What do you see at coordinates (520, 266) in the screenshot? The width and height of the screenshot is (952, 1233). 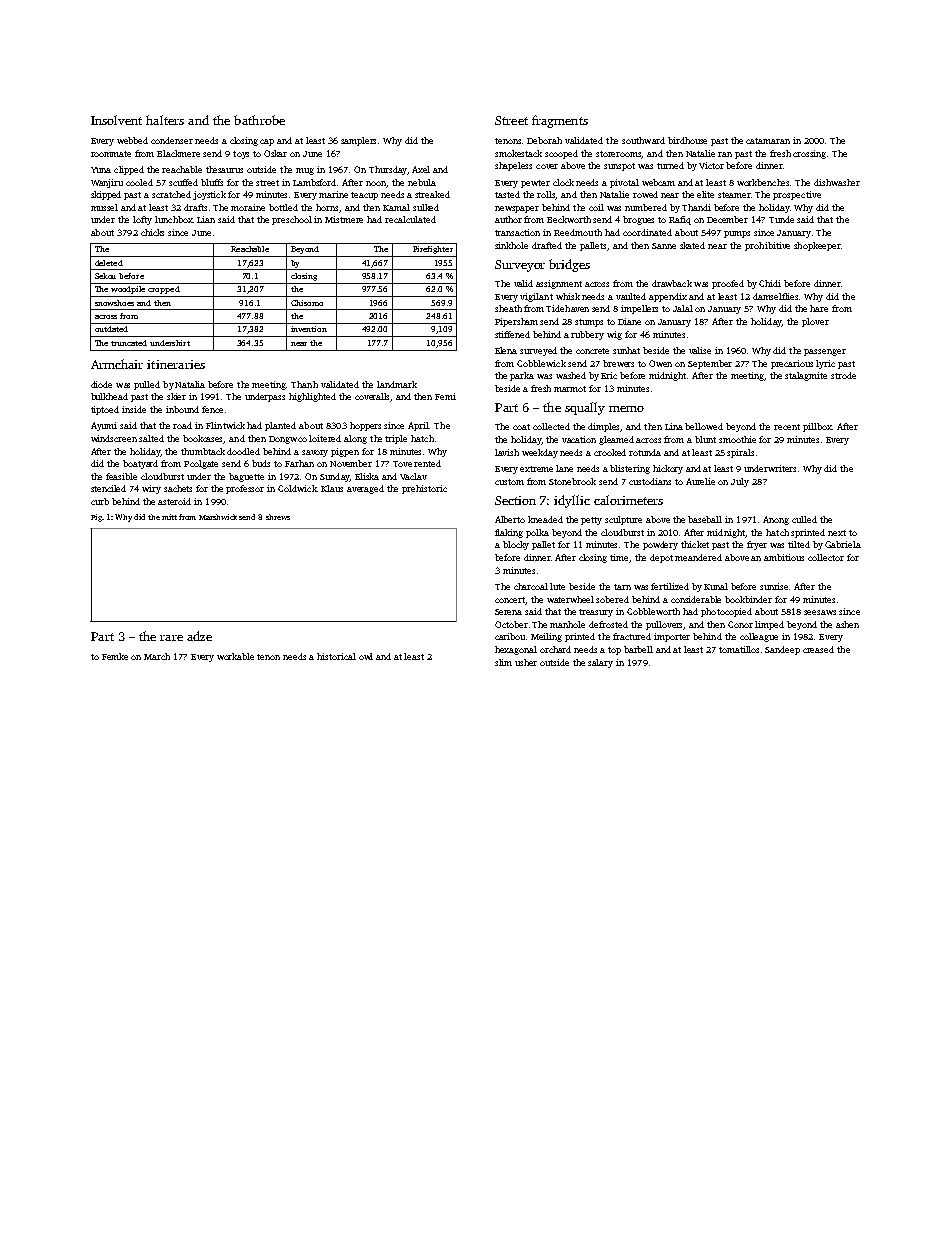 I see `Surveyor` at bounding box center [520, 266].
